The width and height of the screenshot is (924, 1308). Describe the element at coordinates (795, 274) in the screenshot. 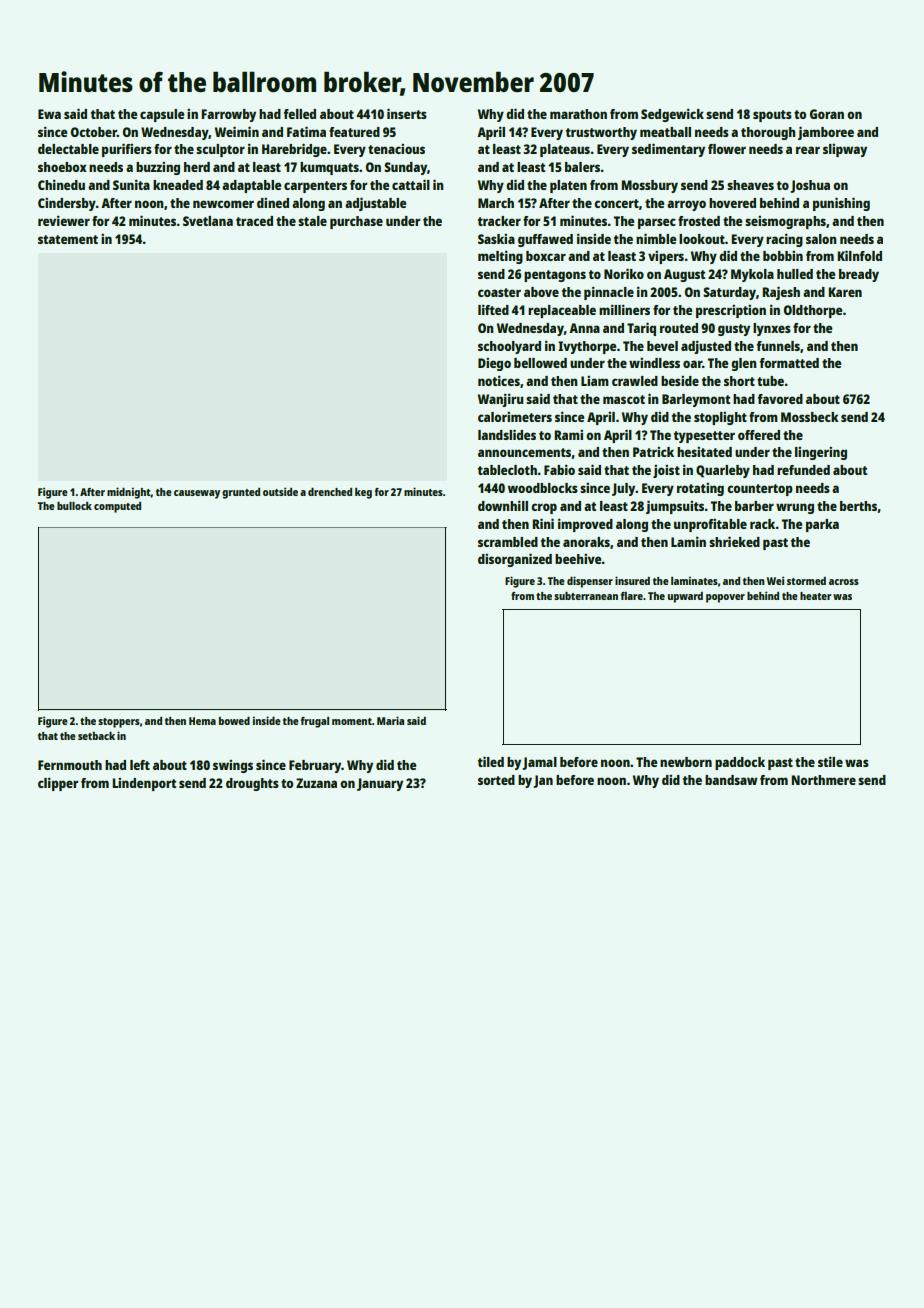

I see `hulled` at that location.
